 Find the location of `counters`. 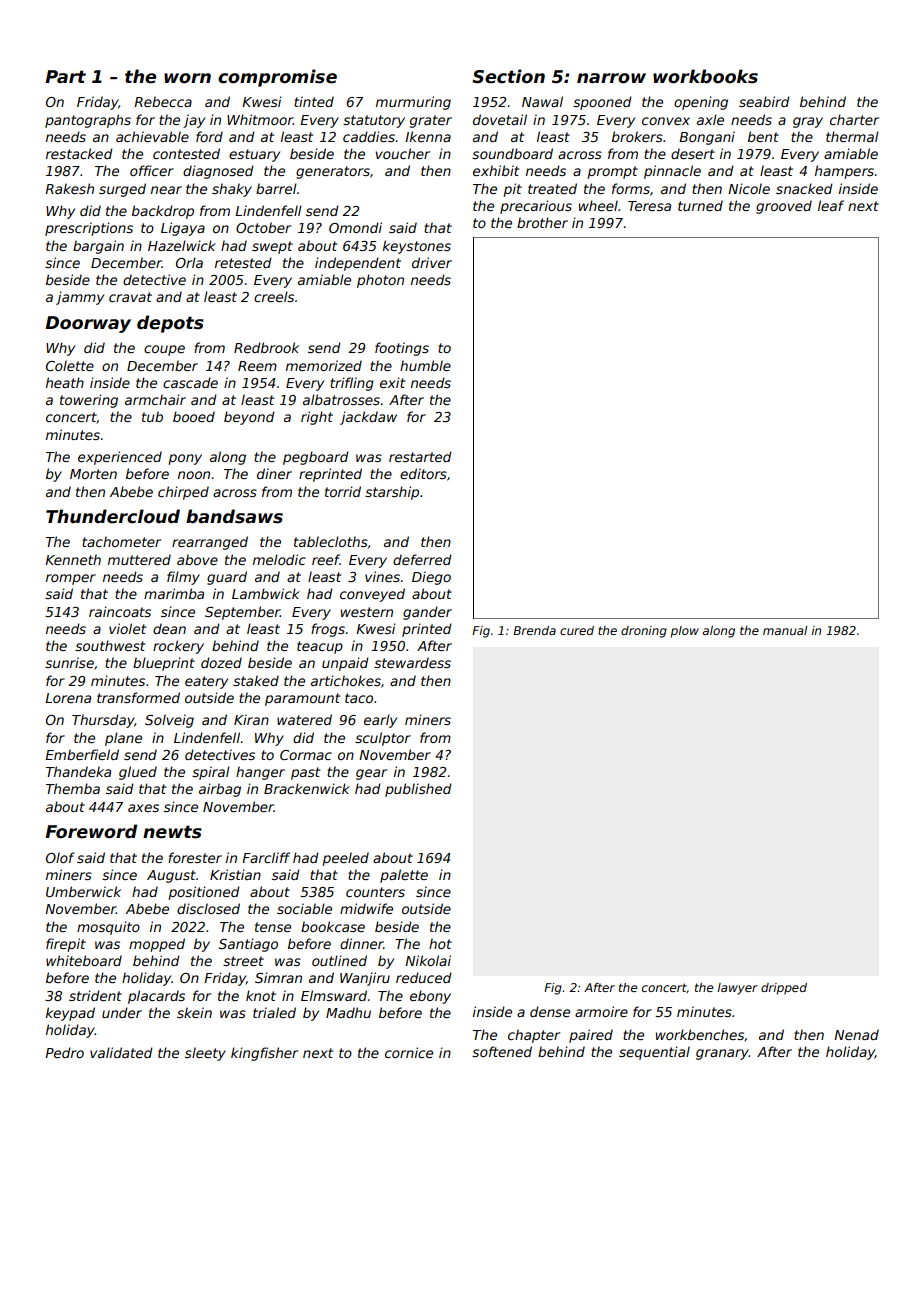

counters is located at coordinates (375, 892).
